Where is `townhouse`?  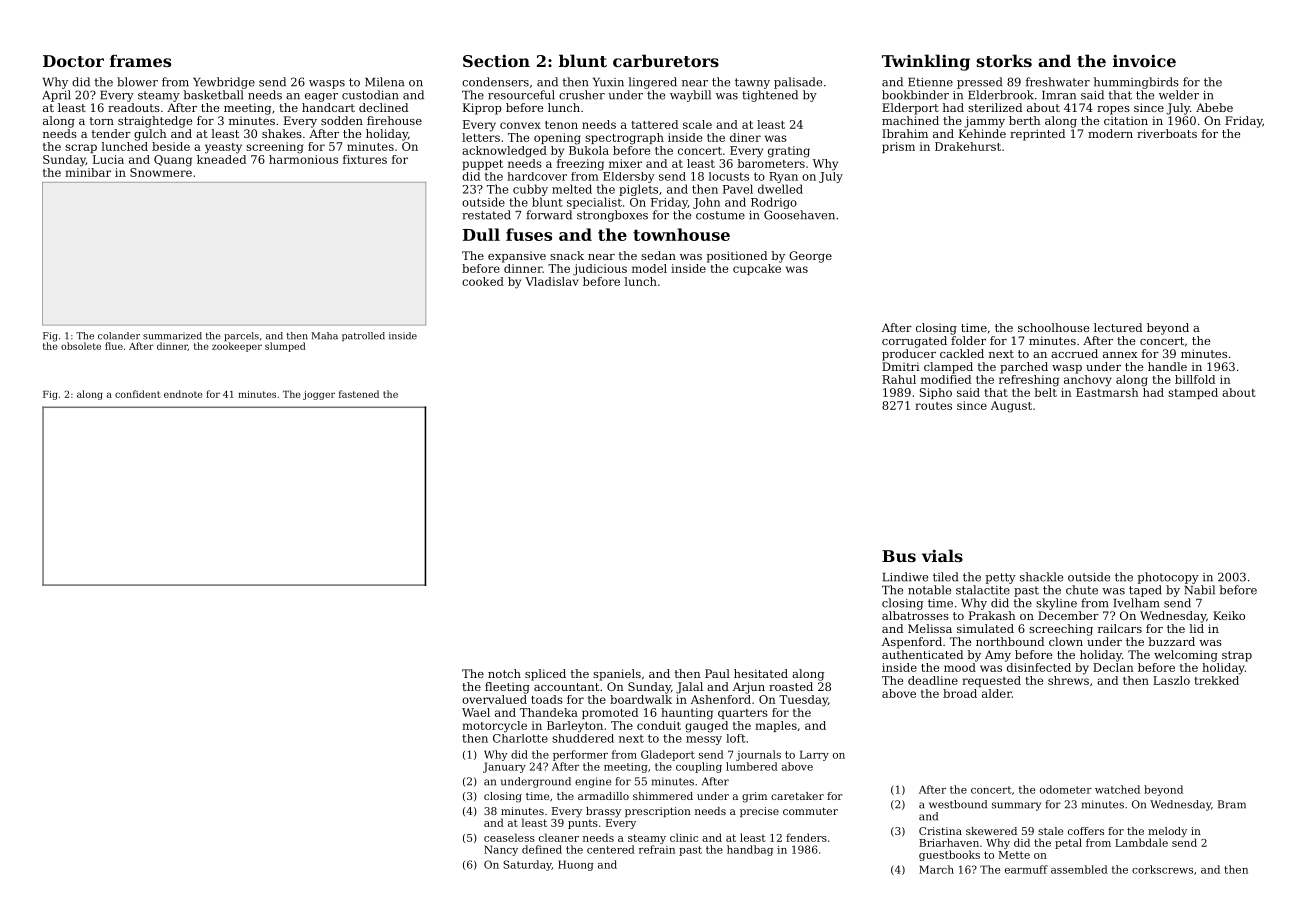
townhouse is located at coordinates (681, 234).
